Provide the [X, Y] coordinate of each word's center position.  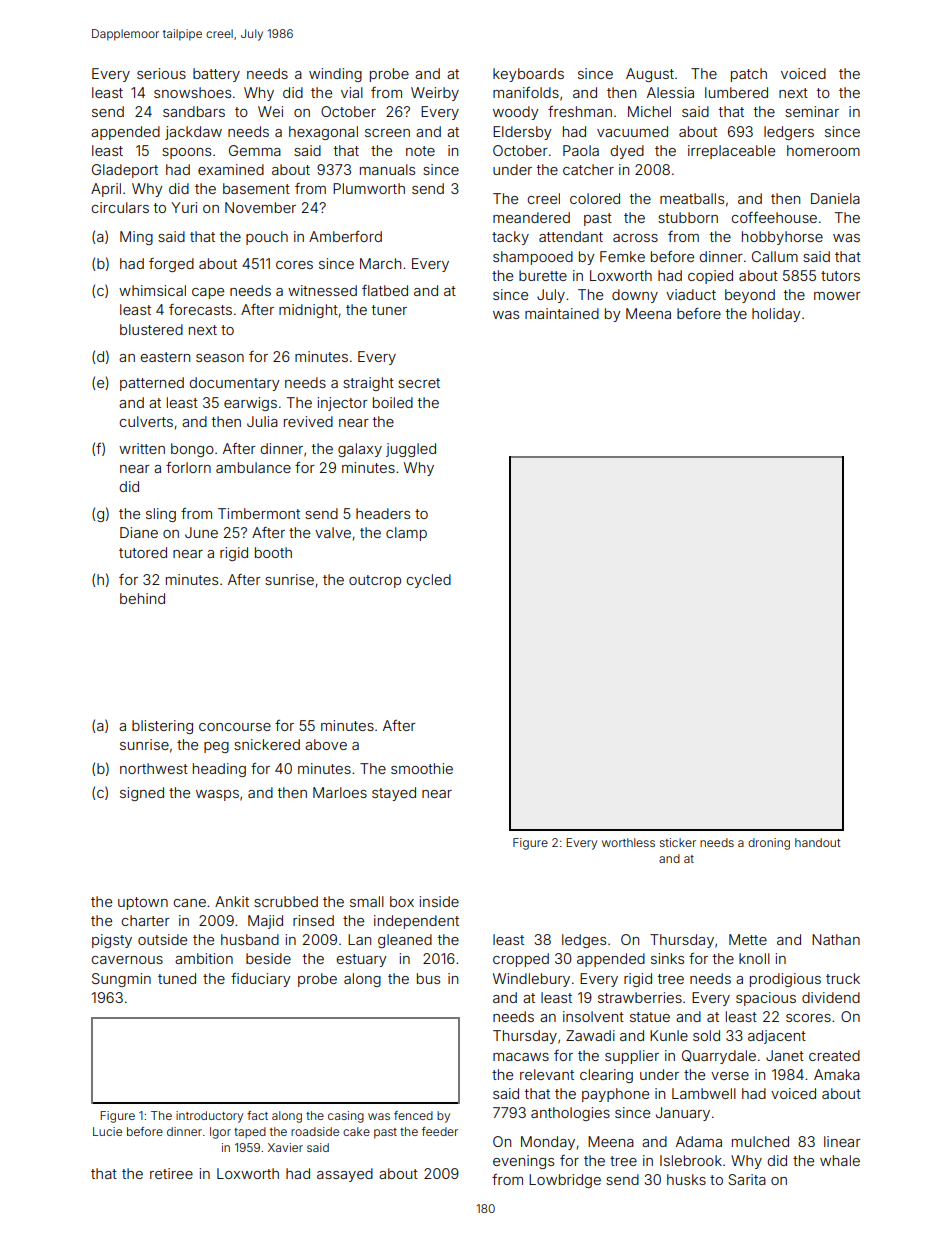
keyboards [528, 75]
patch [749, 75]
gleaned [405, 941]
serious [161, 73]
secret [419, 383]
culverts [146, 421]
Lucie [107, 1131]
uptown [143, 903]
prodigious [785, 980]
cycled [429, 581]
